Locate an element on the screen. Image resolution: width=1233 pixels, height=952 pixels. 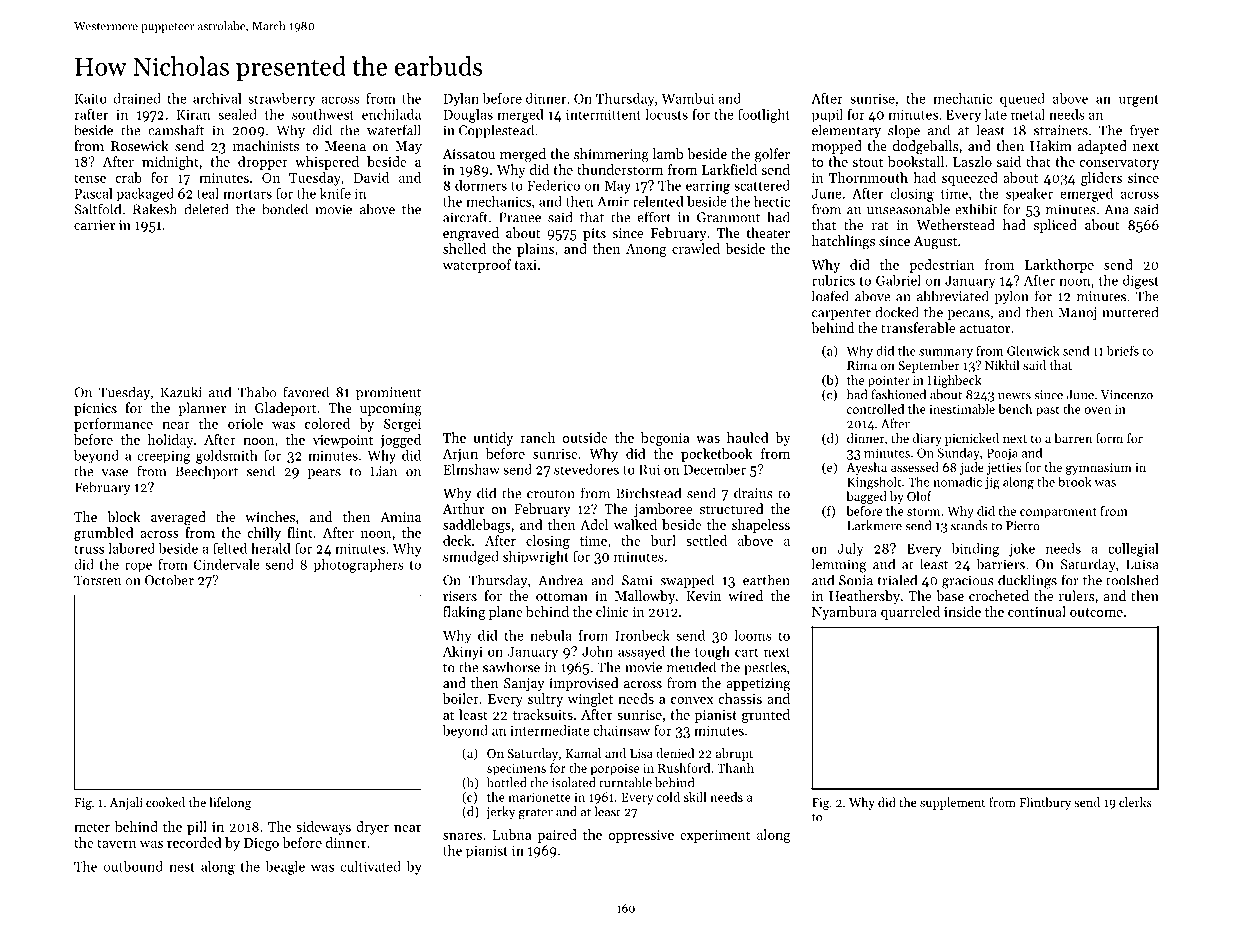
Larkfield is located at coordinates (729, 169).
